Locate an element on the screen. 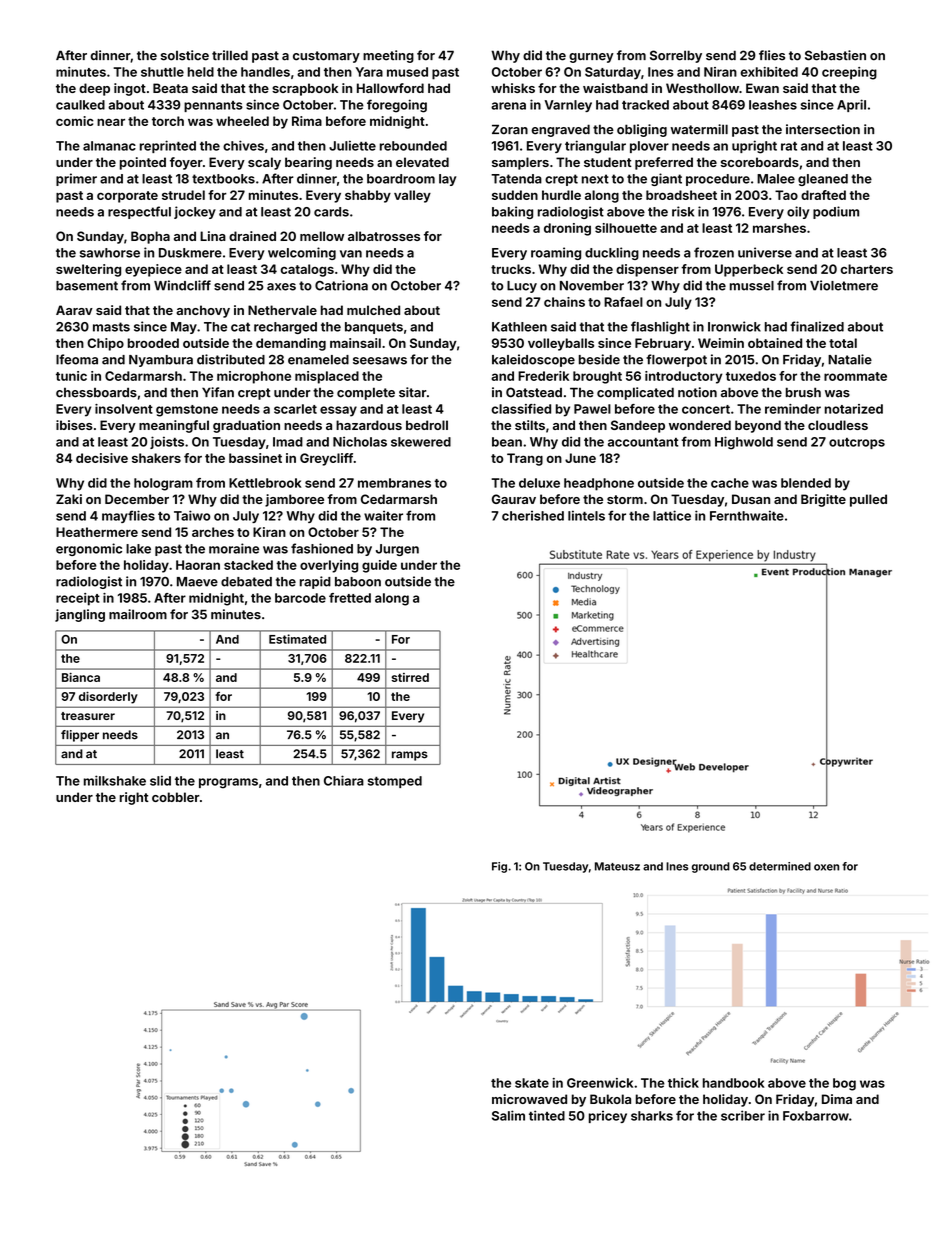 This screenshot has width=952, height=1233. Heathermere is located at coordinates (97, 532).
